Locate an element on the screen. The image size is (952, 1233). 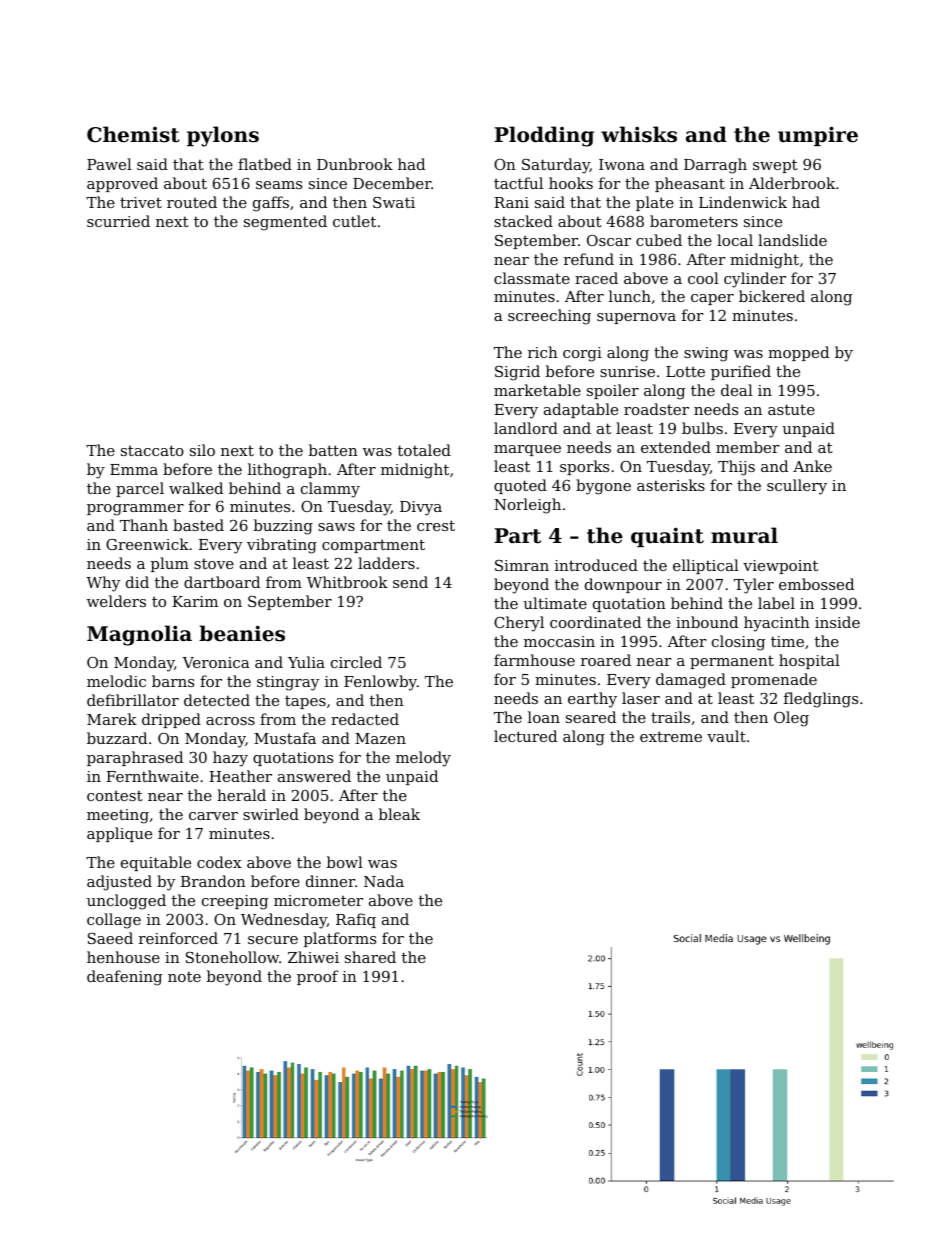
Cheryl is located at coordinates (519, 624).
